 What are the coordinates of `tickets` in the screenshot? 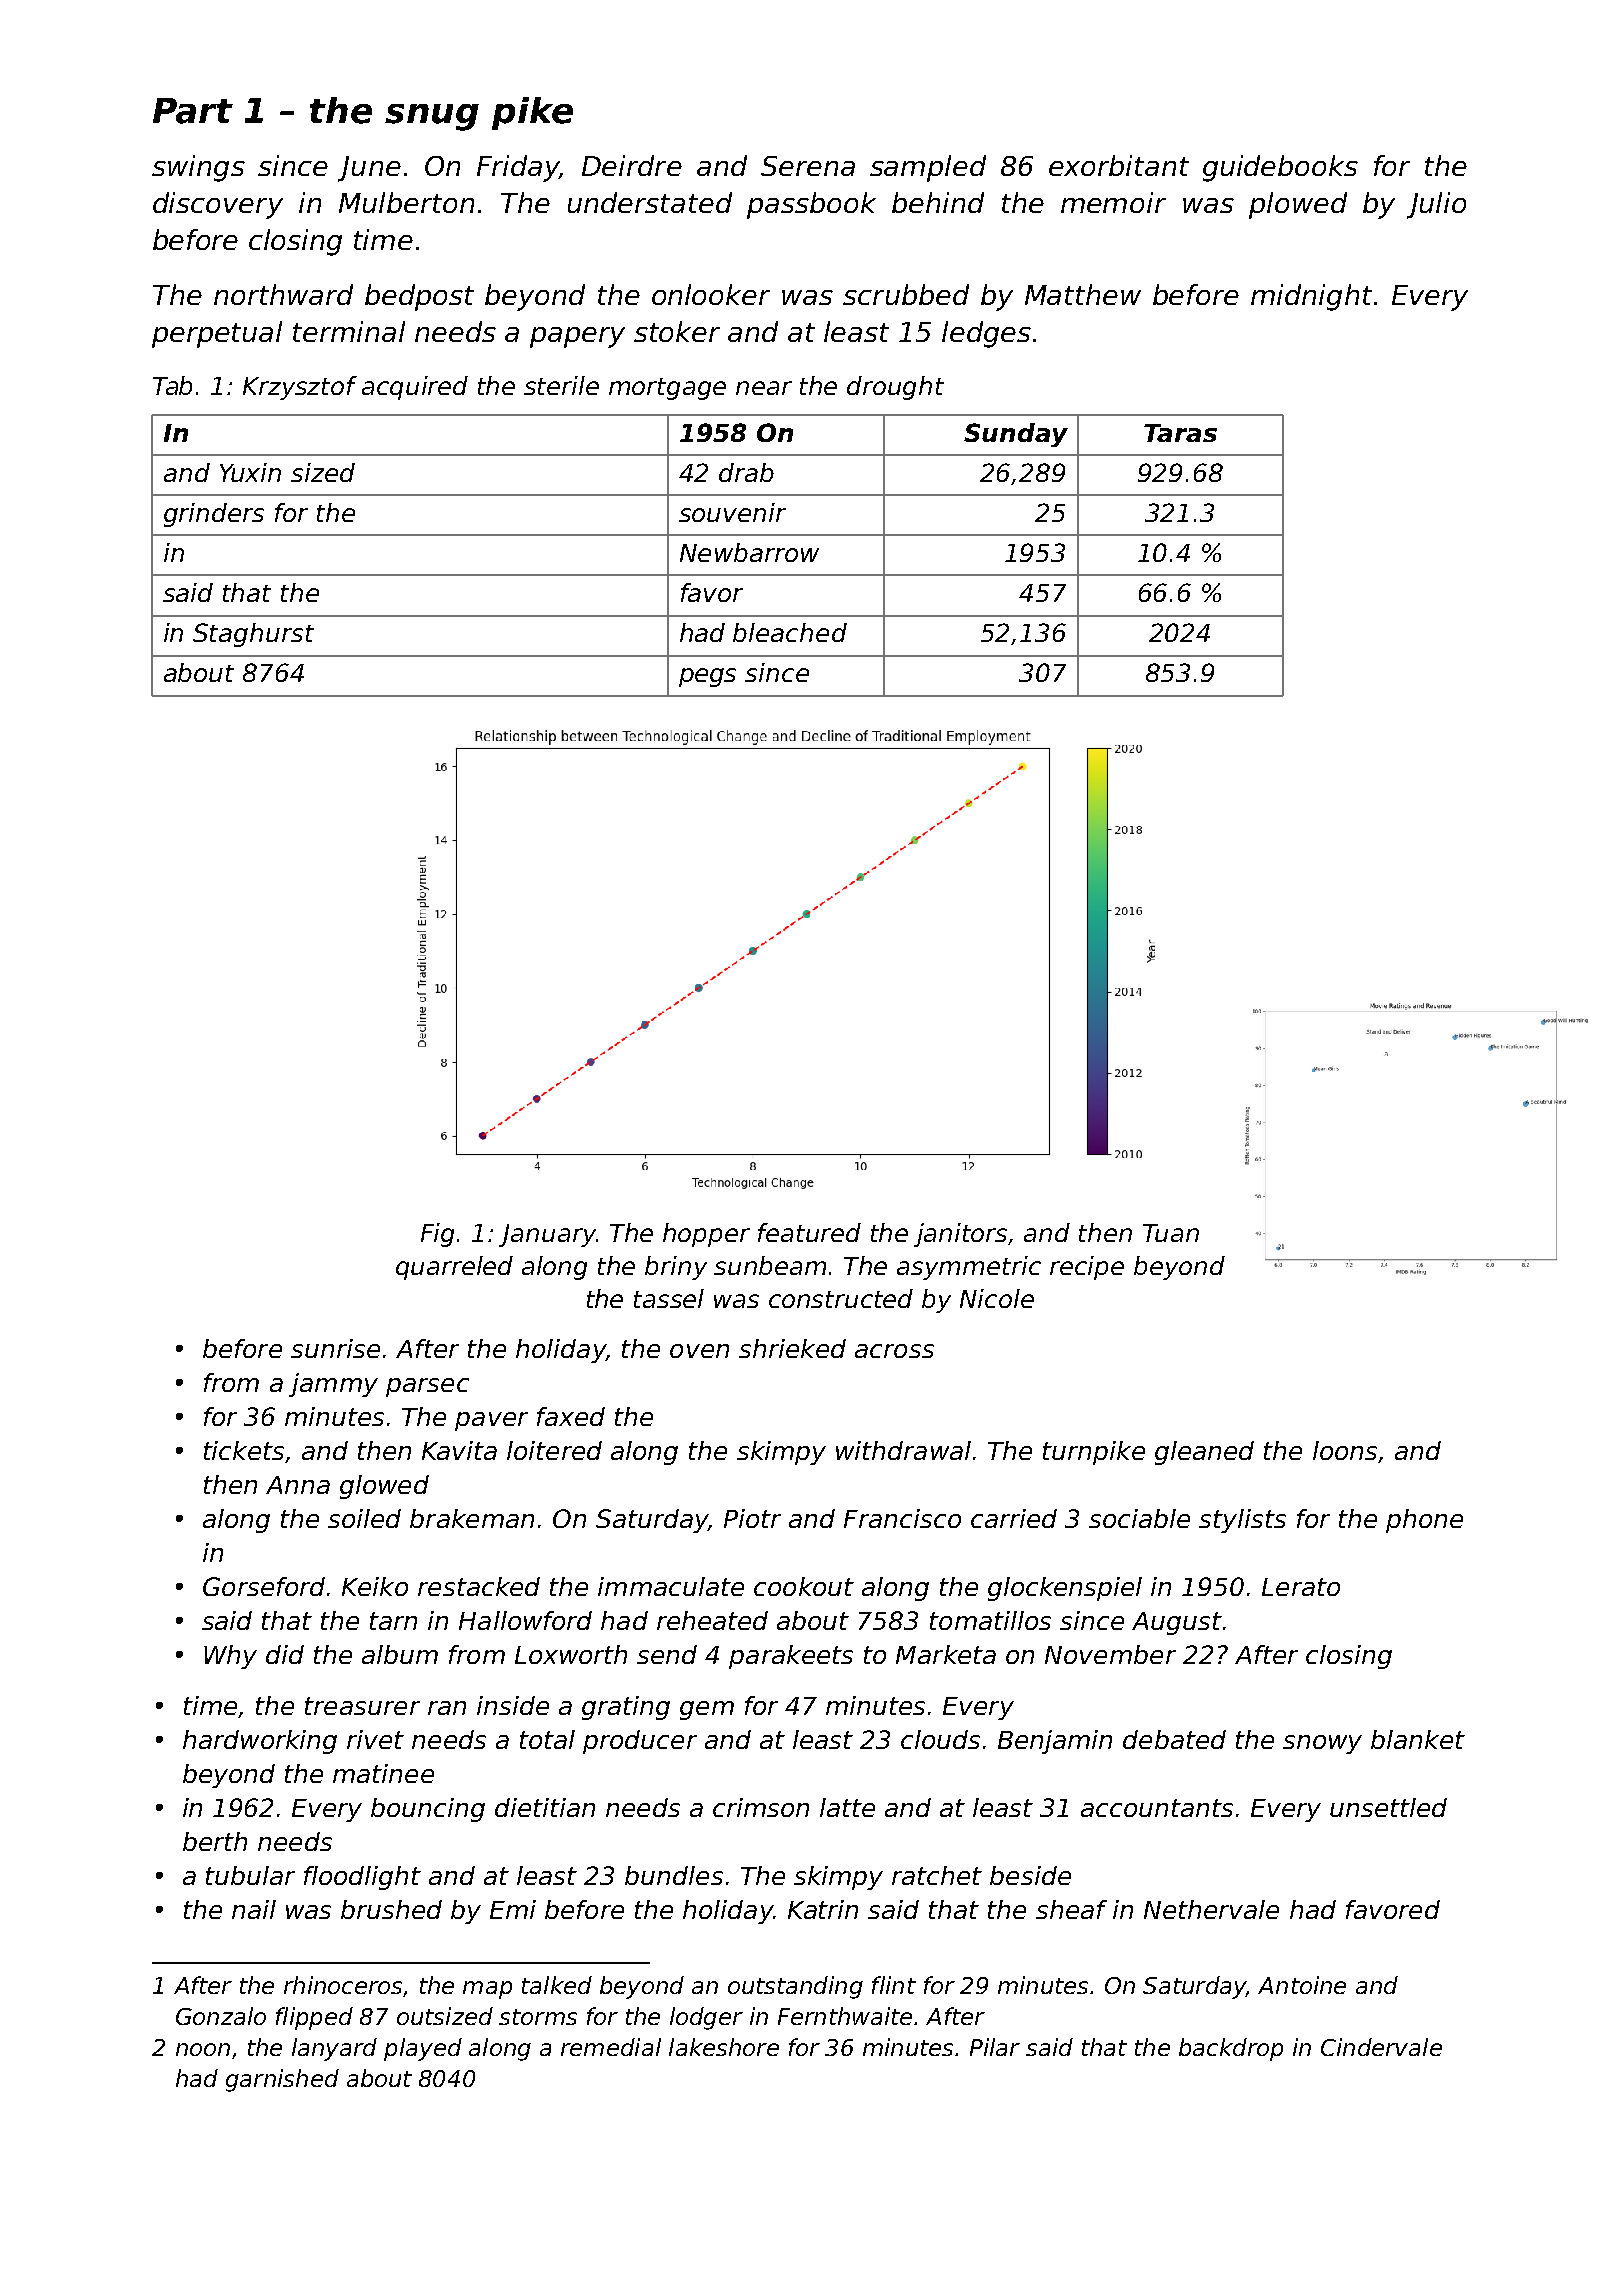 It's located at (244, 1450).
